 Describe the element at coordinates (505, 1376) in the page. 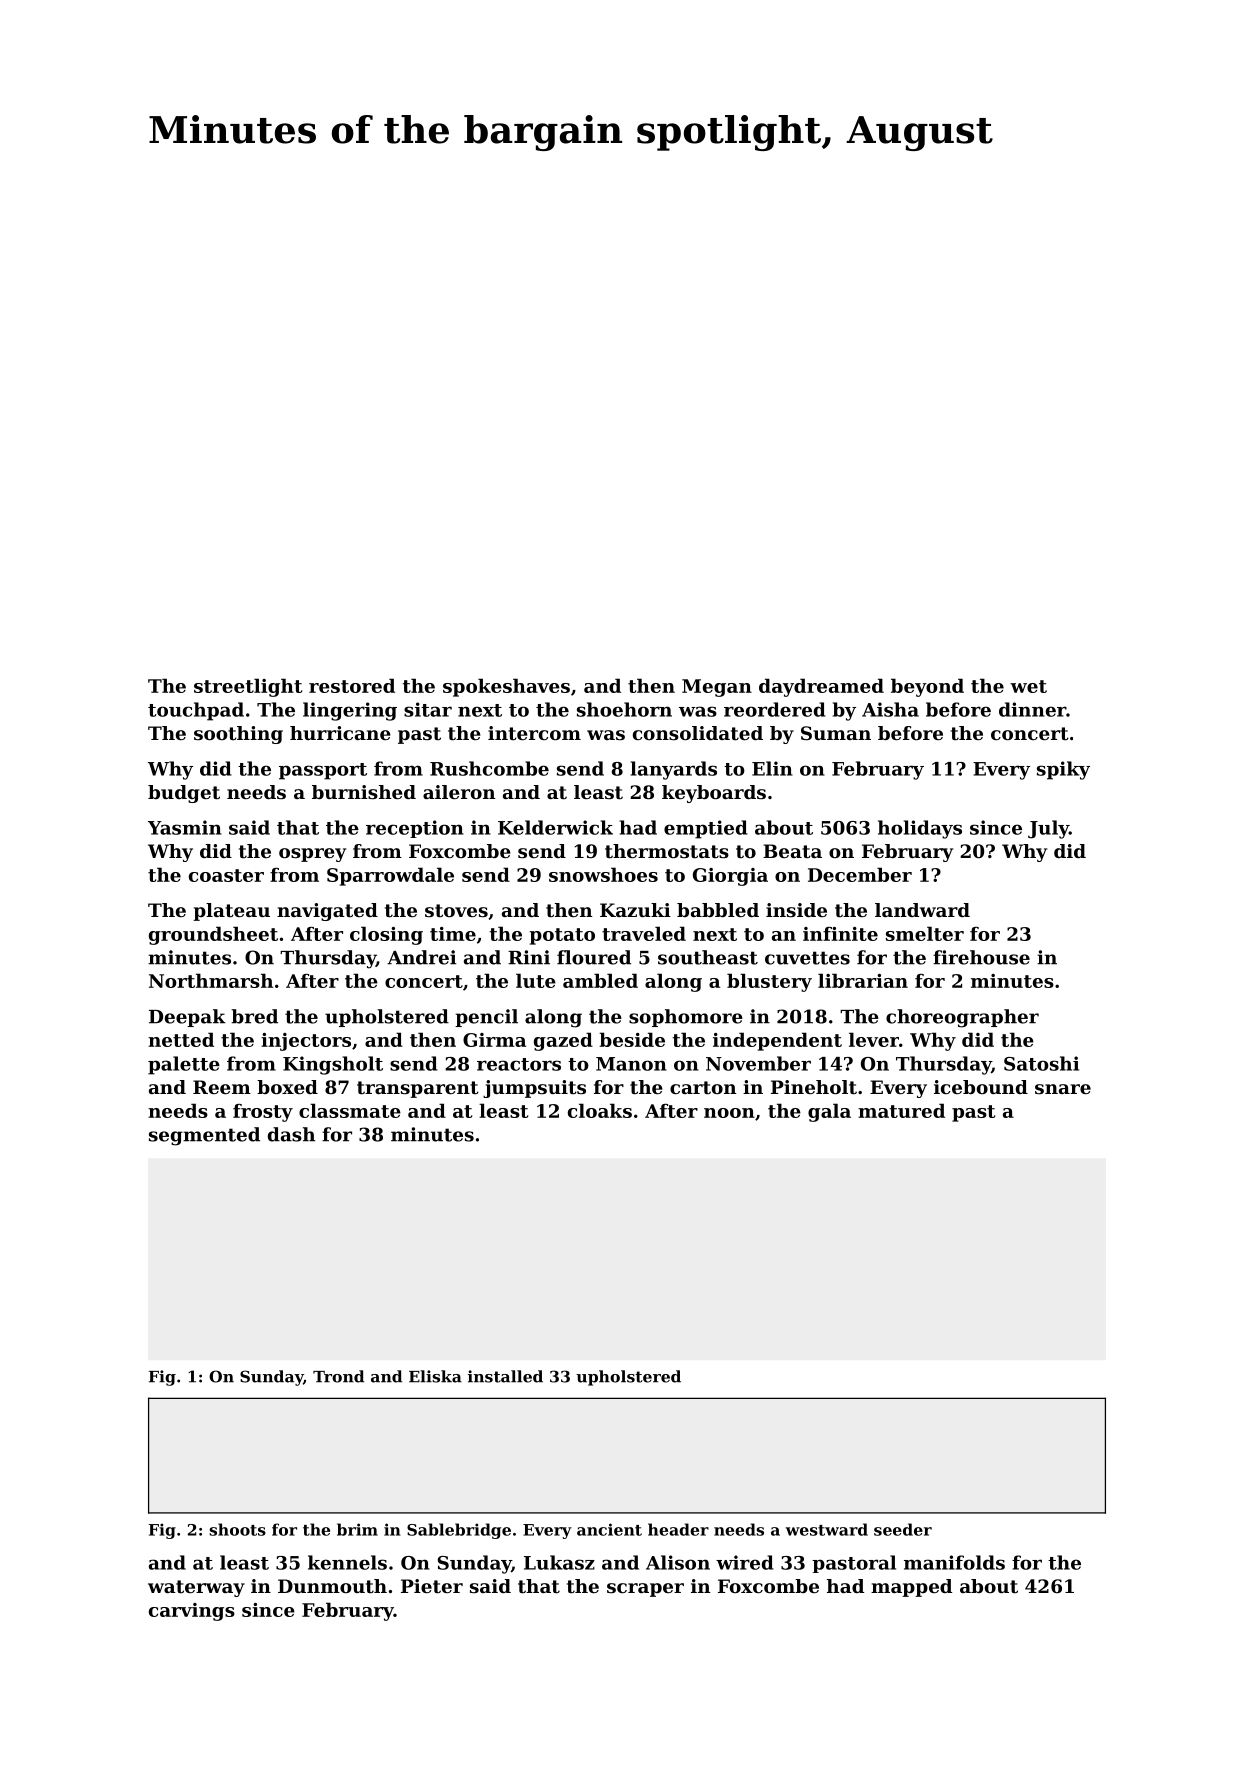

I see `installed` at that location.
